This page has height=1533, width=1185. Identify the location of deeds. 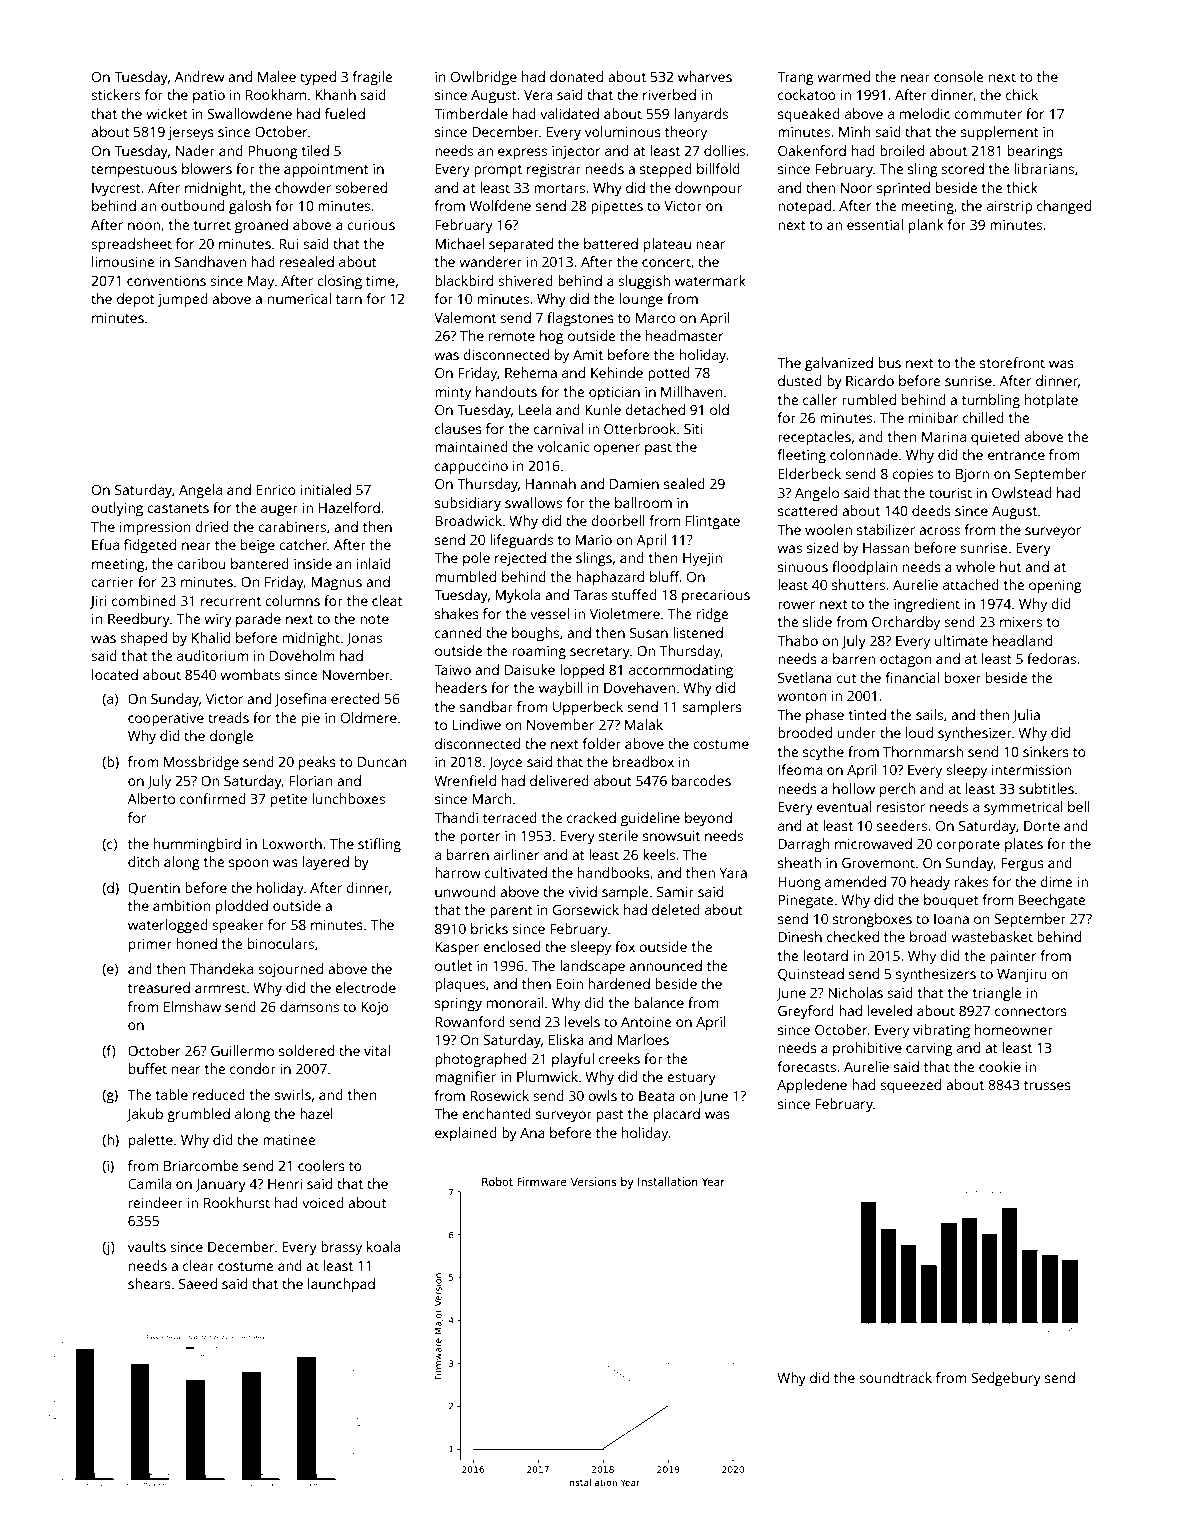
(931, 510).
